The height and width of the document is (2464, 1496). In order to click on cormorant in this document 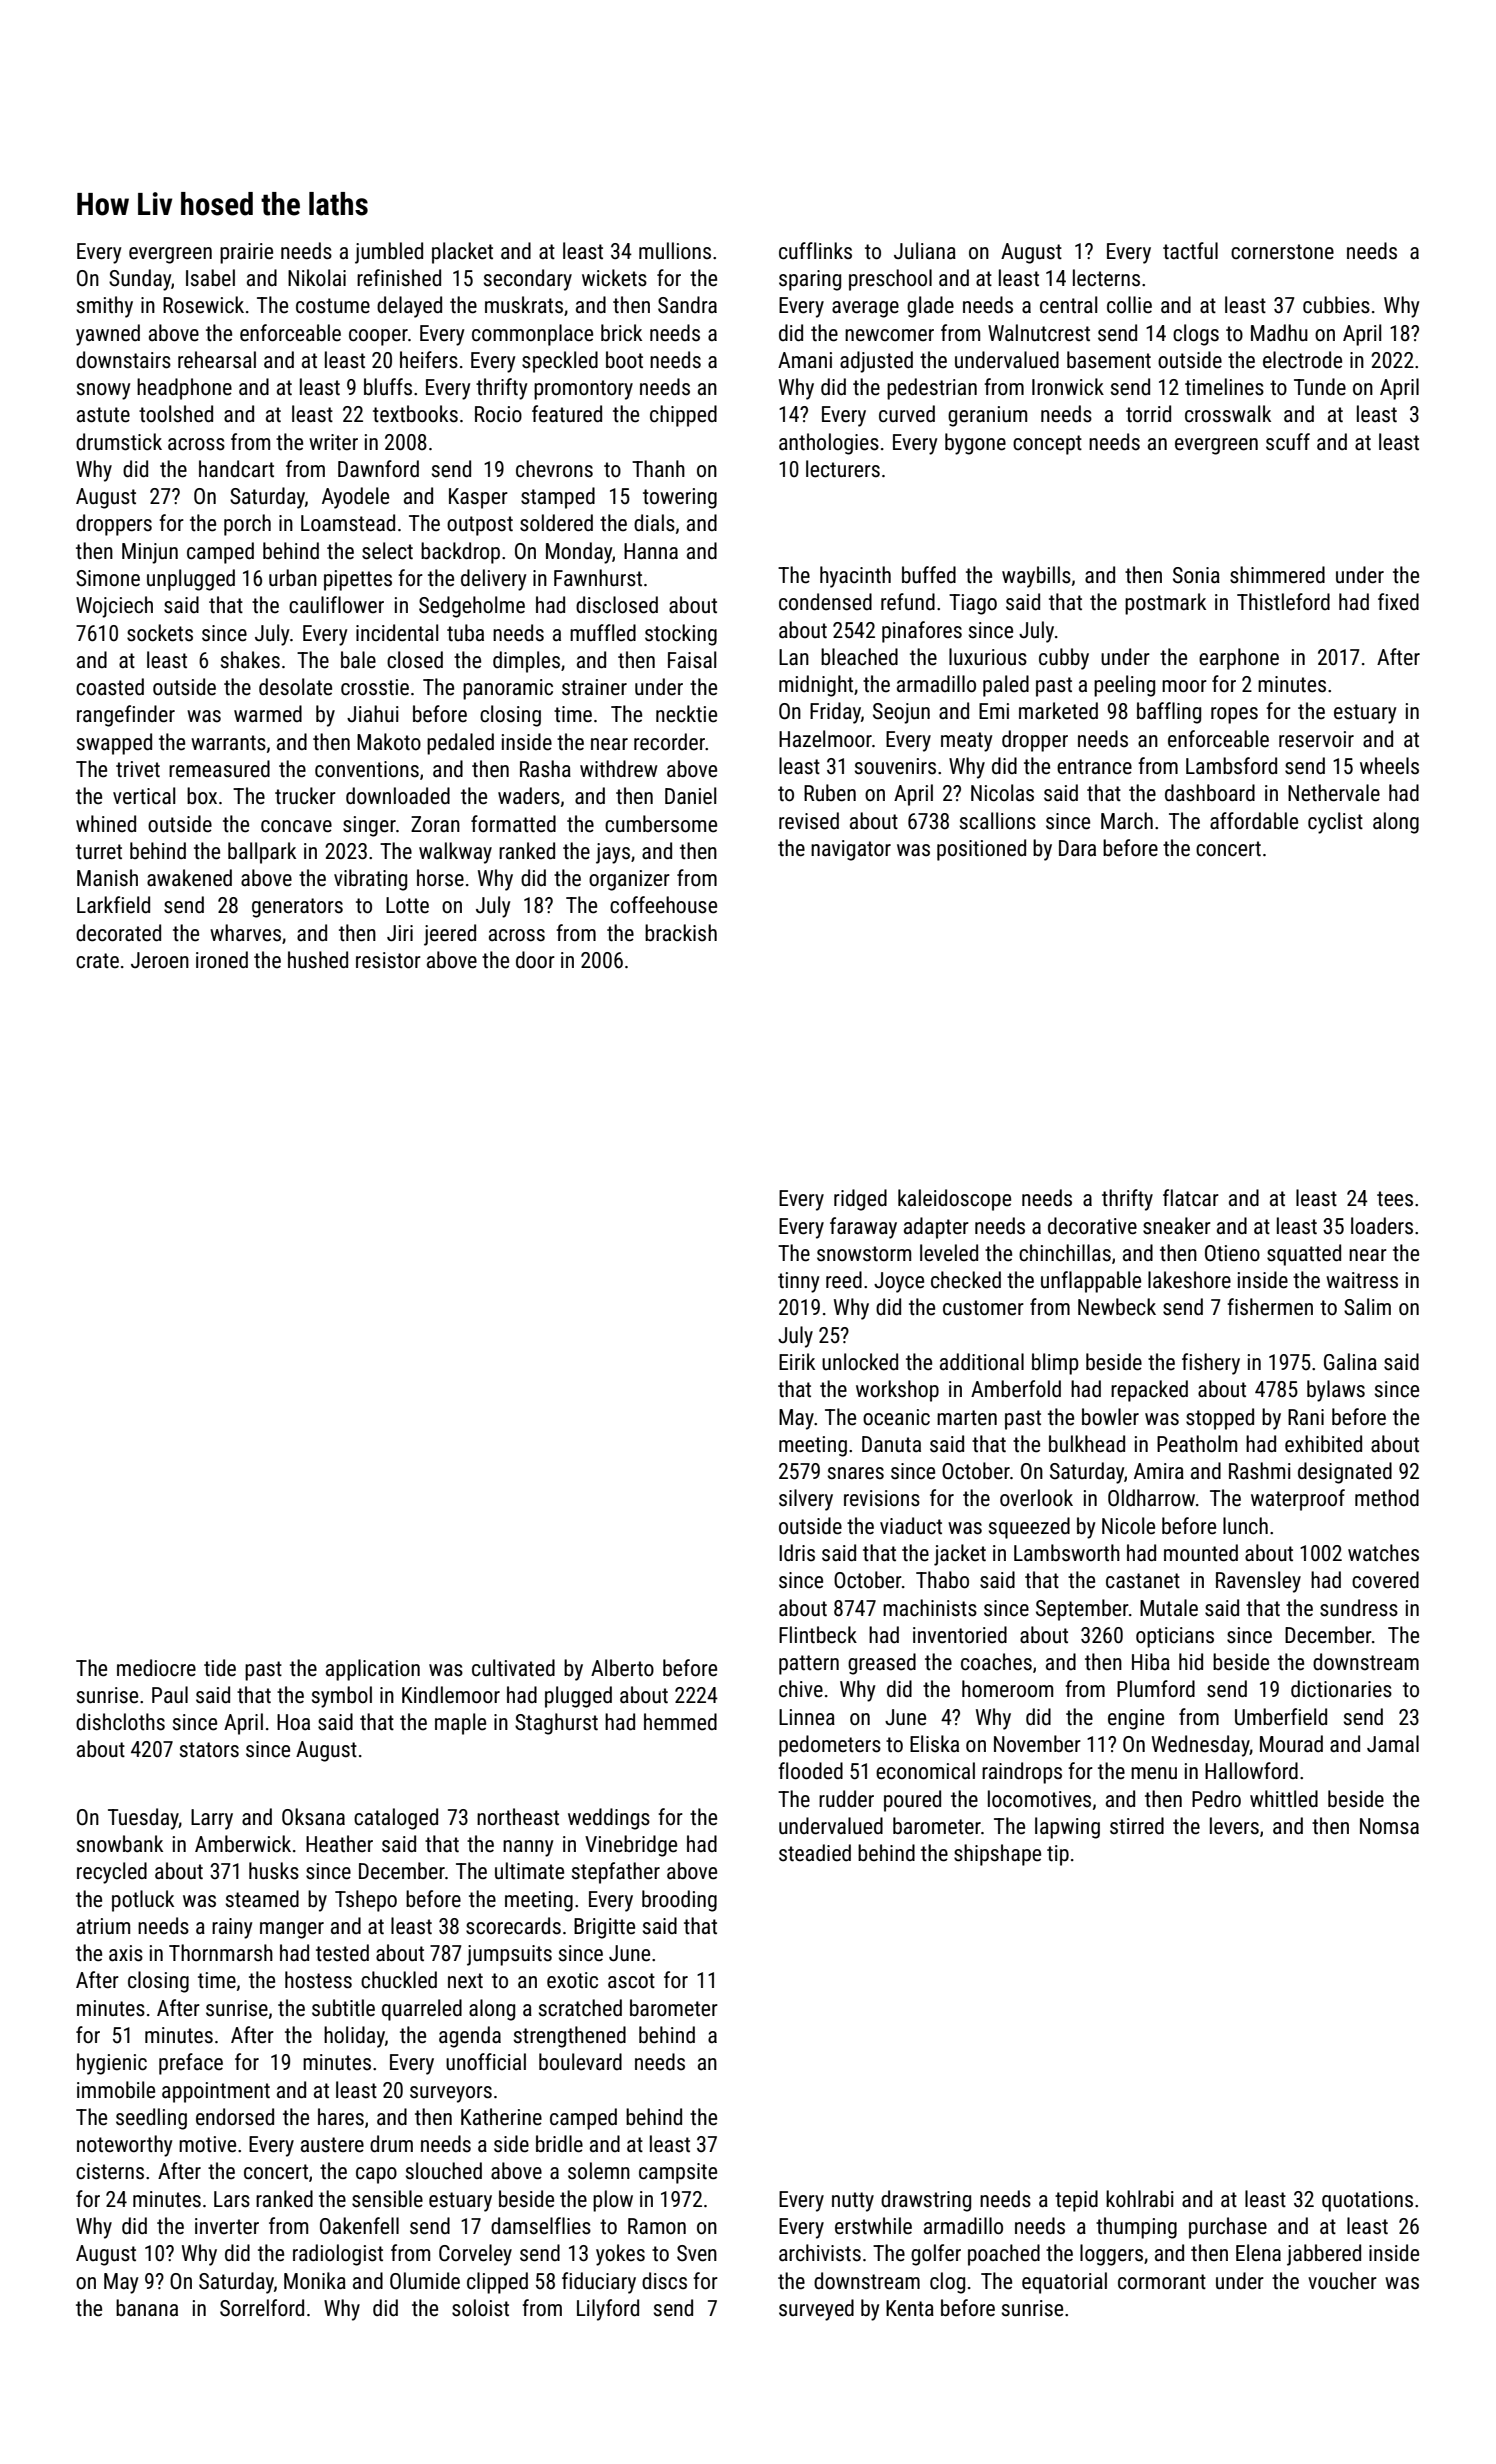, I will do `click(1162, 2282)`.
